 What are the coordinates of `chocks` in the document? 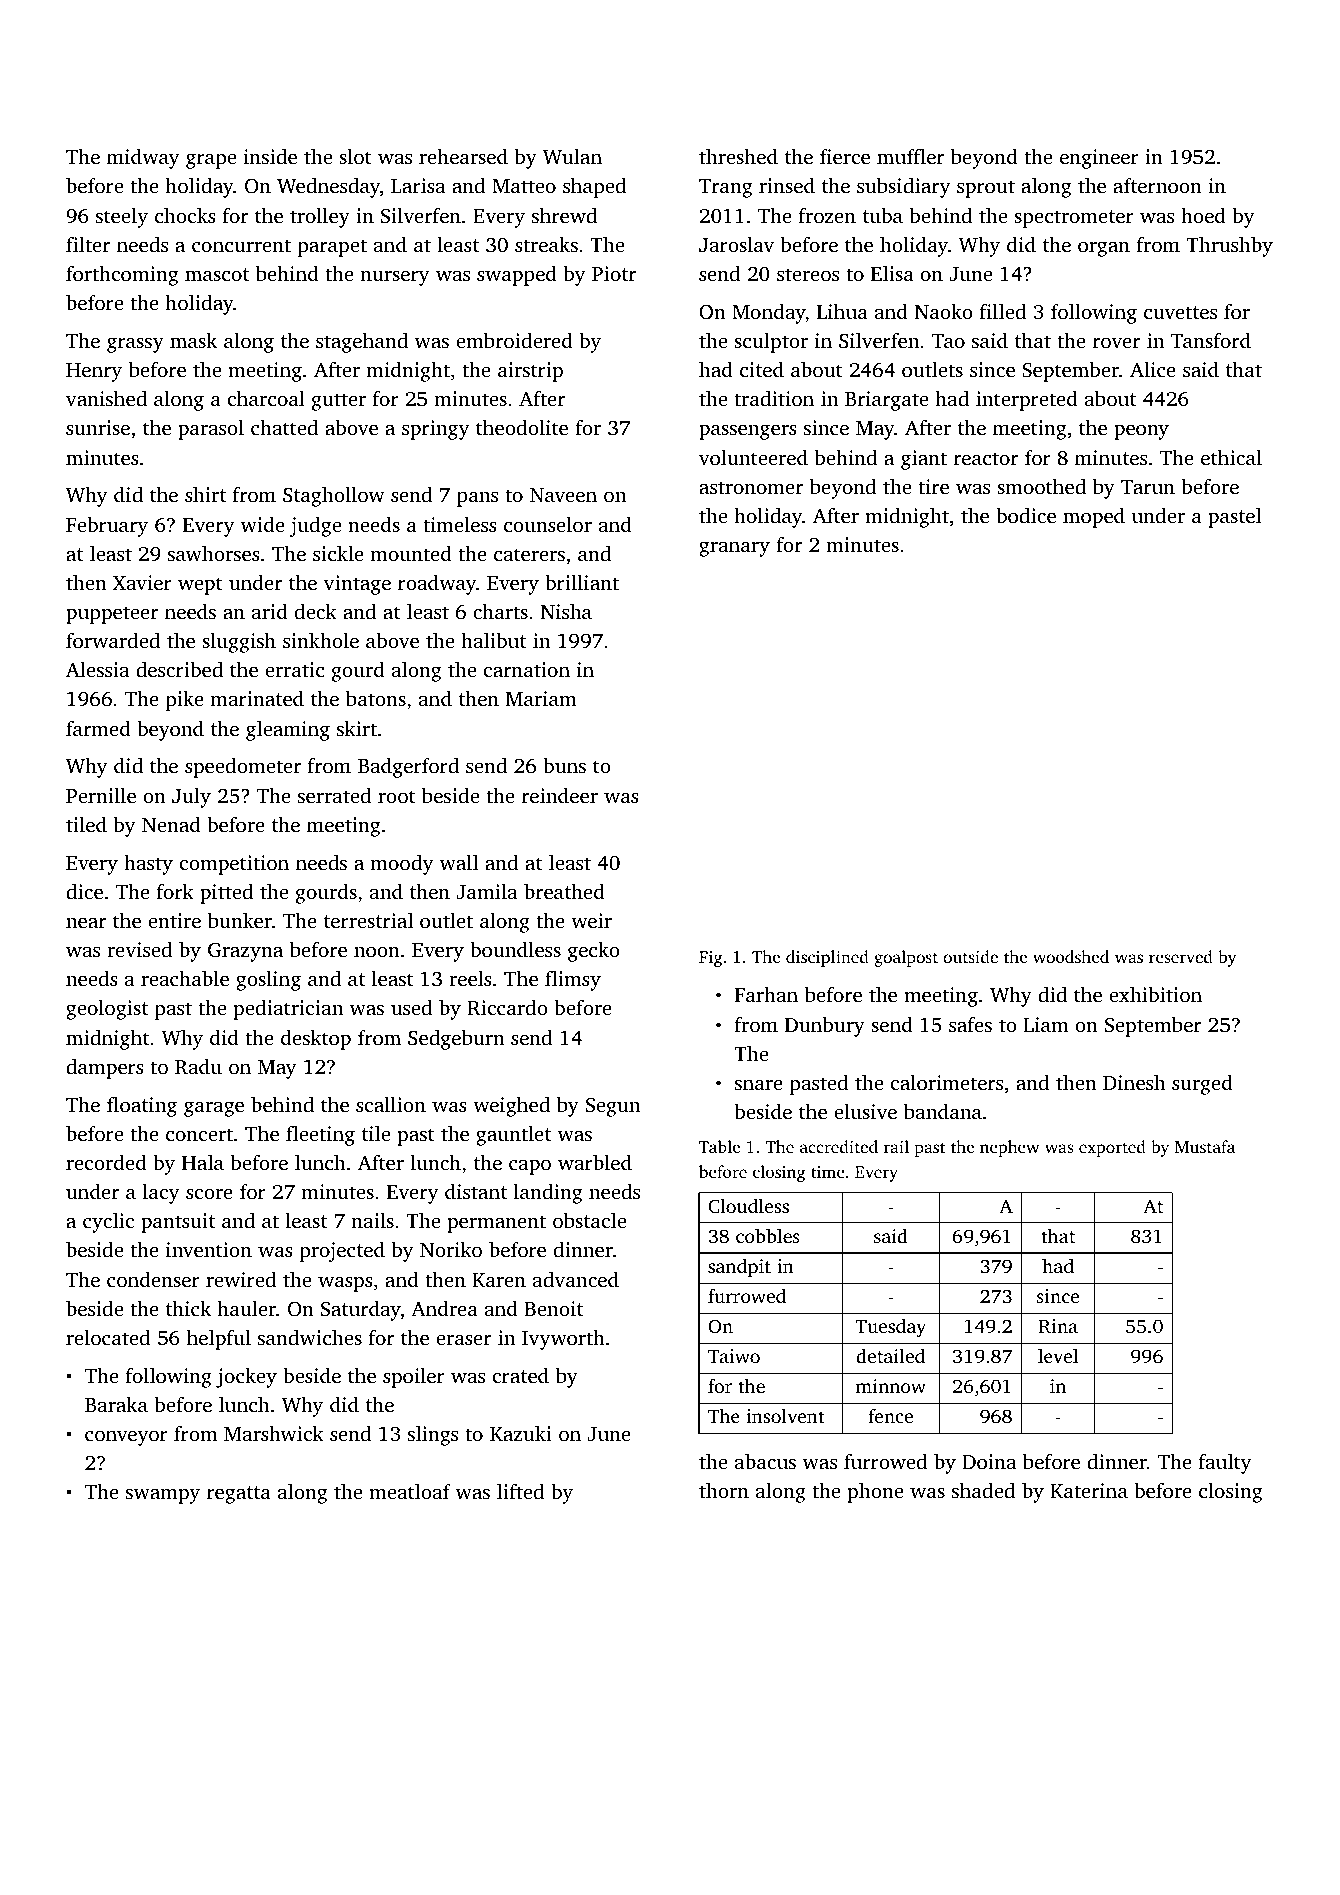 It's located at (185, 215).
